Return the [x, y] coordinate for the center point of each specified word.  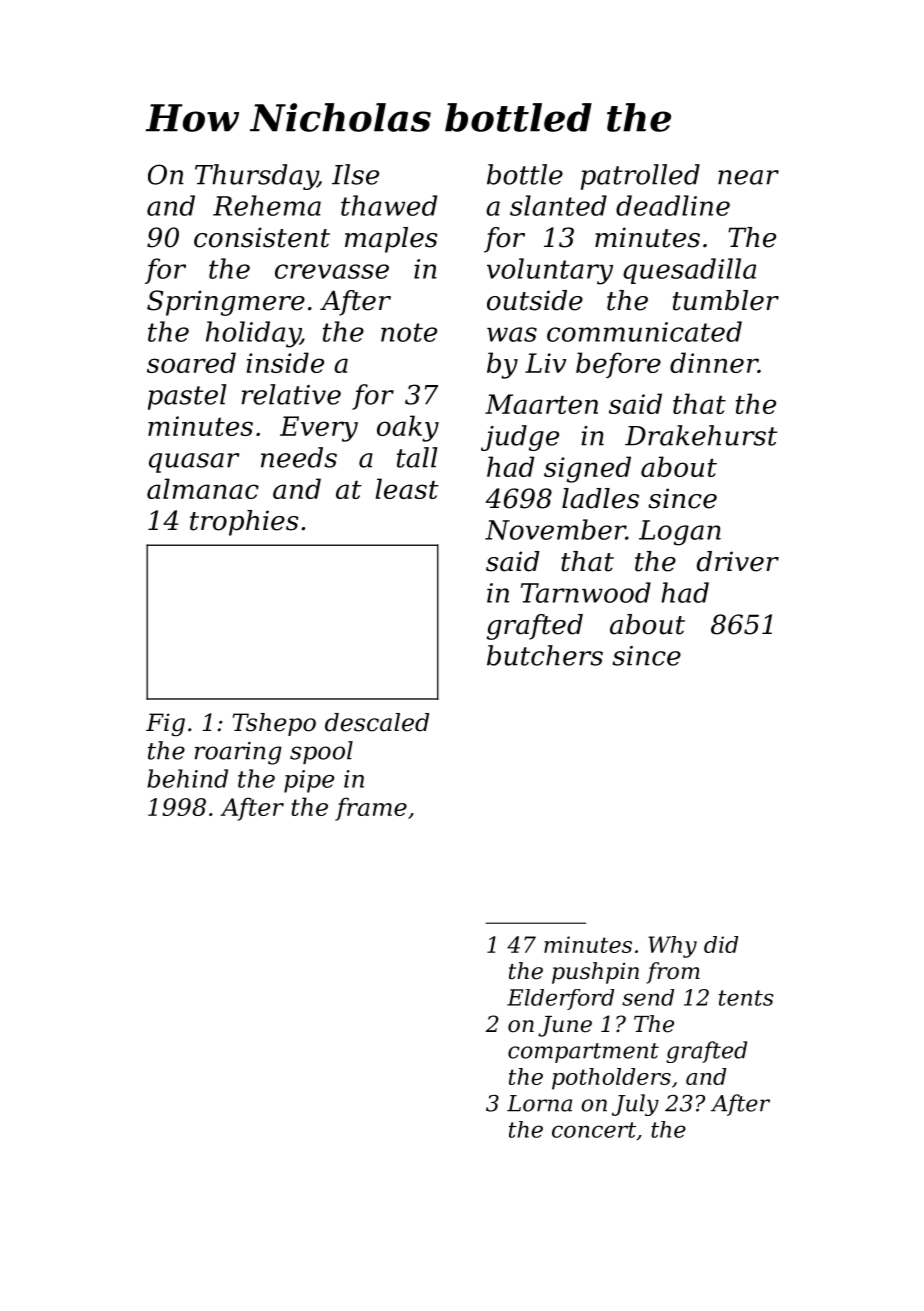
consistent [262, 237]
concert [594, 1130]
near [748, 177]
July [635, 1105]
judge [520, 438]
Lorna [539, 1103]
